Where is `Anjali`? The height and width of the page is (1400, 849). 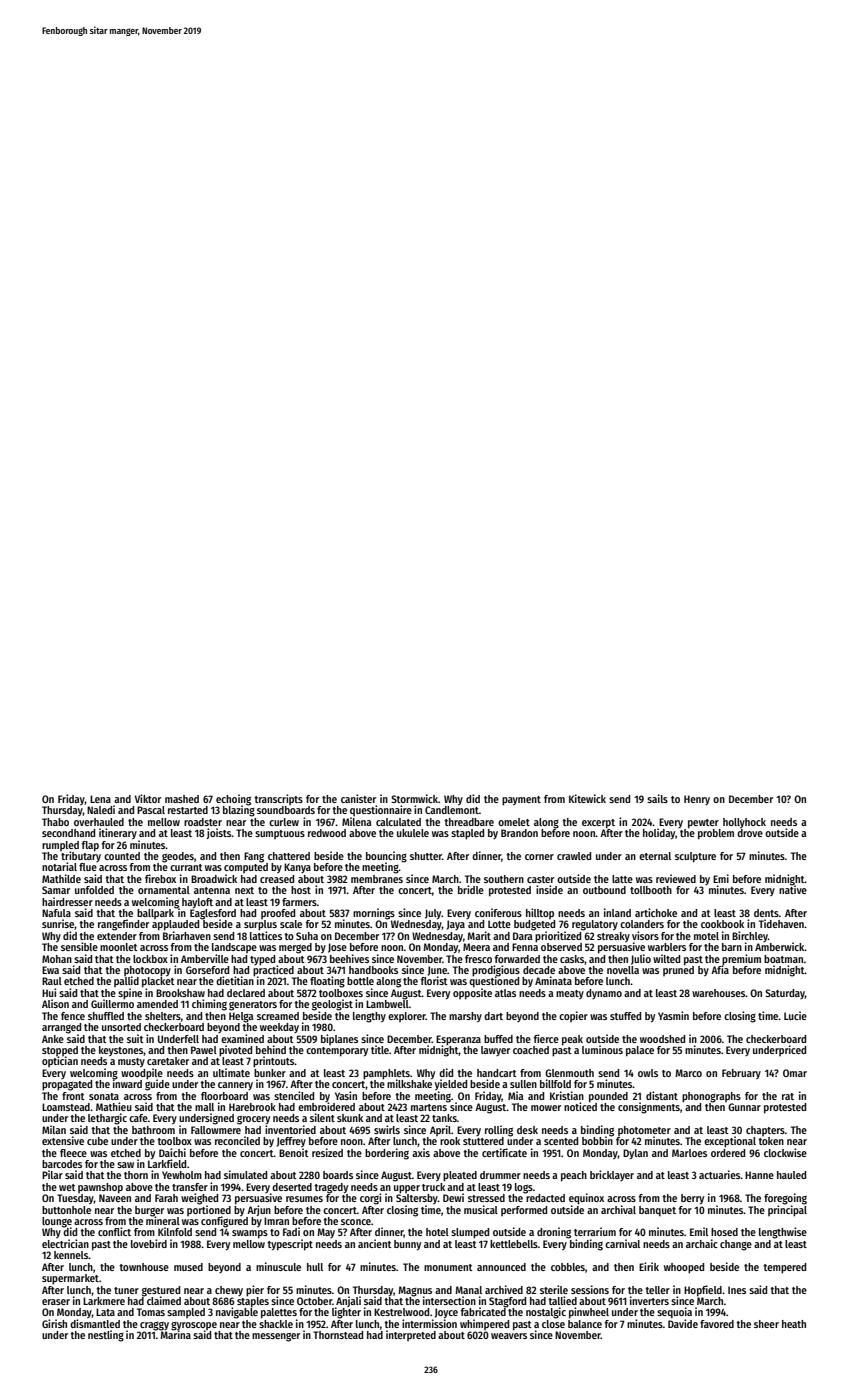 Anjali is located at coordinates (348, 1302).
